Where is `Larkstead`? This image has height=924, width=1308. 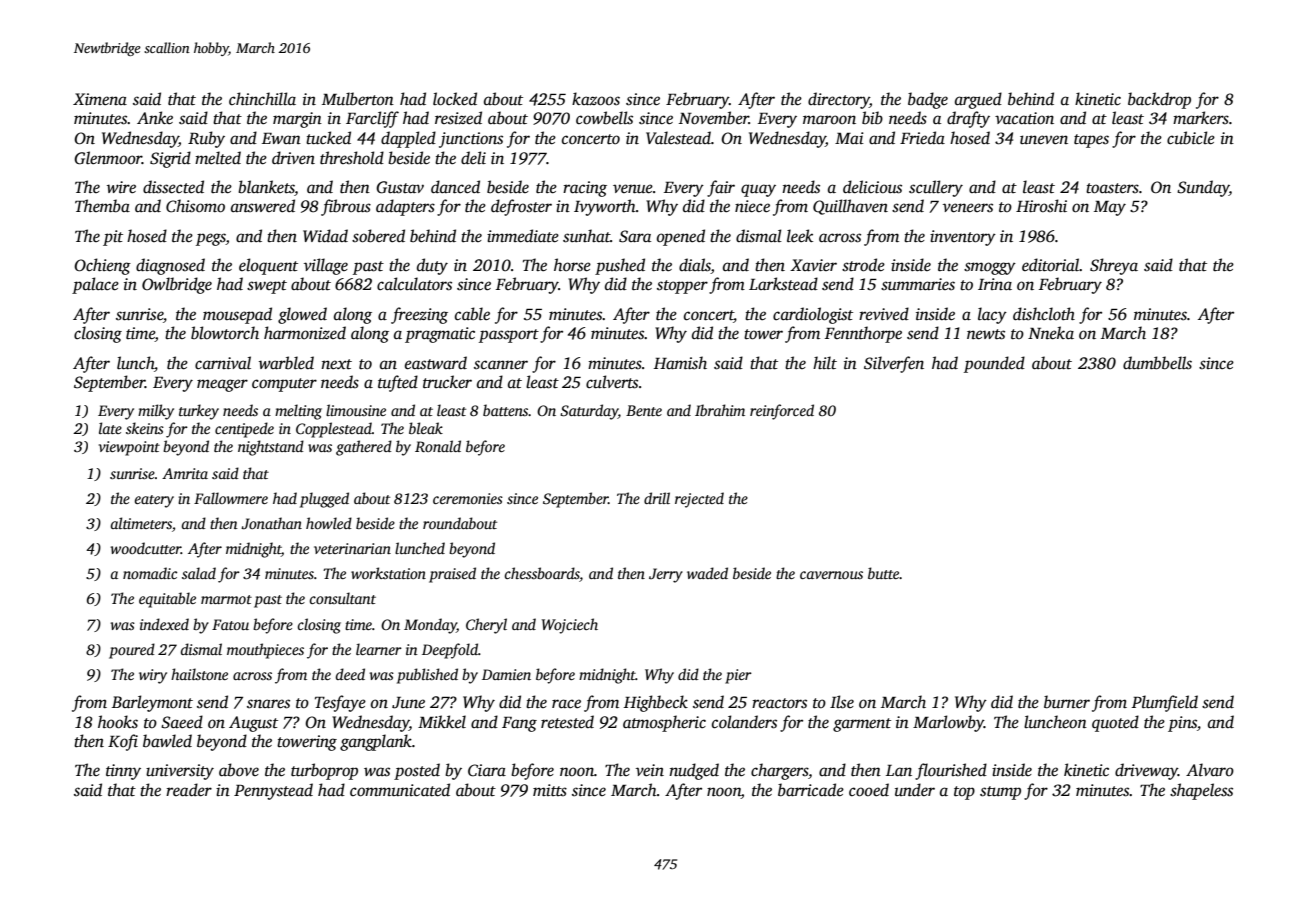 Larkstead is located at coordinates (783, 284).
